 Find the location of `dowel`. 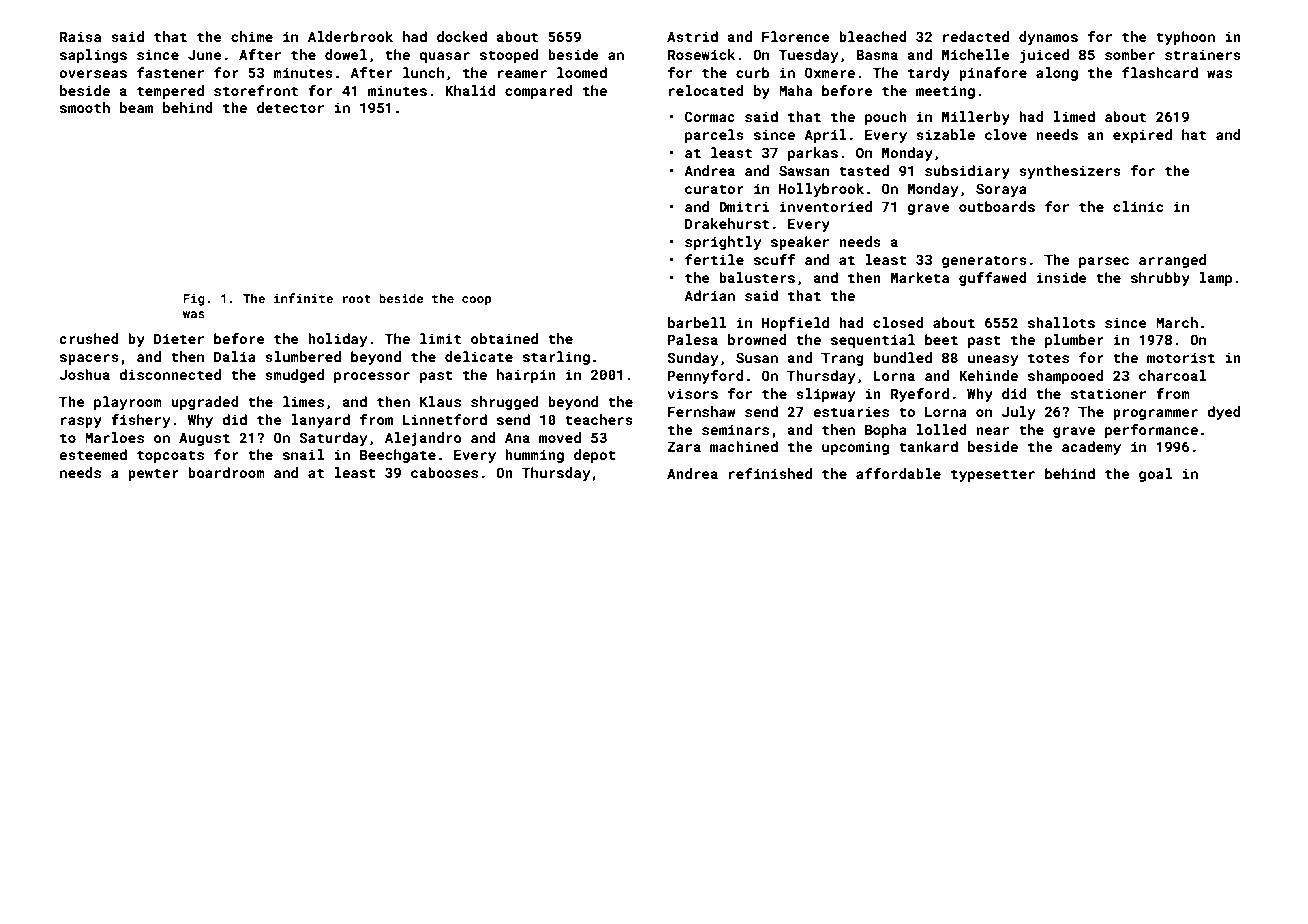

dowel is located at coordinates (346, 54).
